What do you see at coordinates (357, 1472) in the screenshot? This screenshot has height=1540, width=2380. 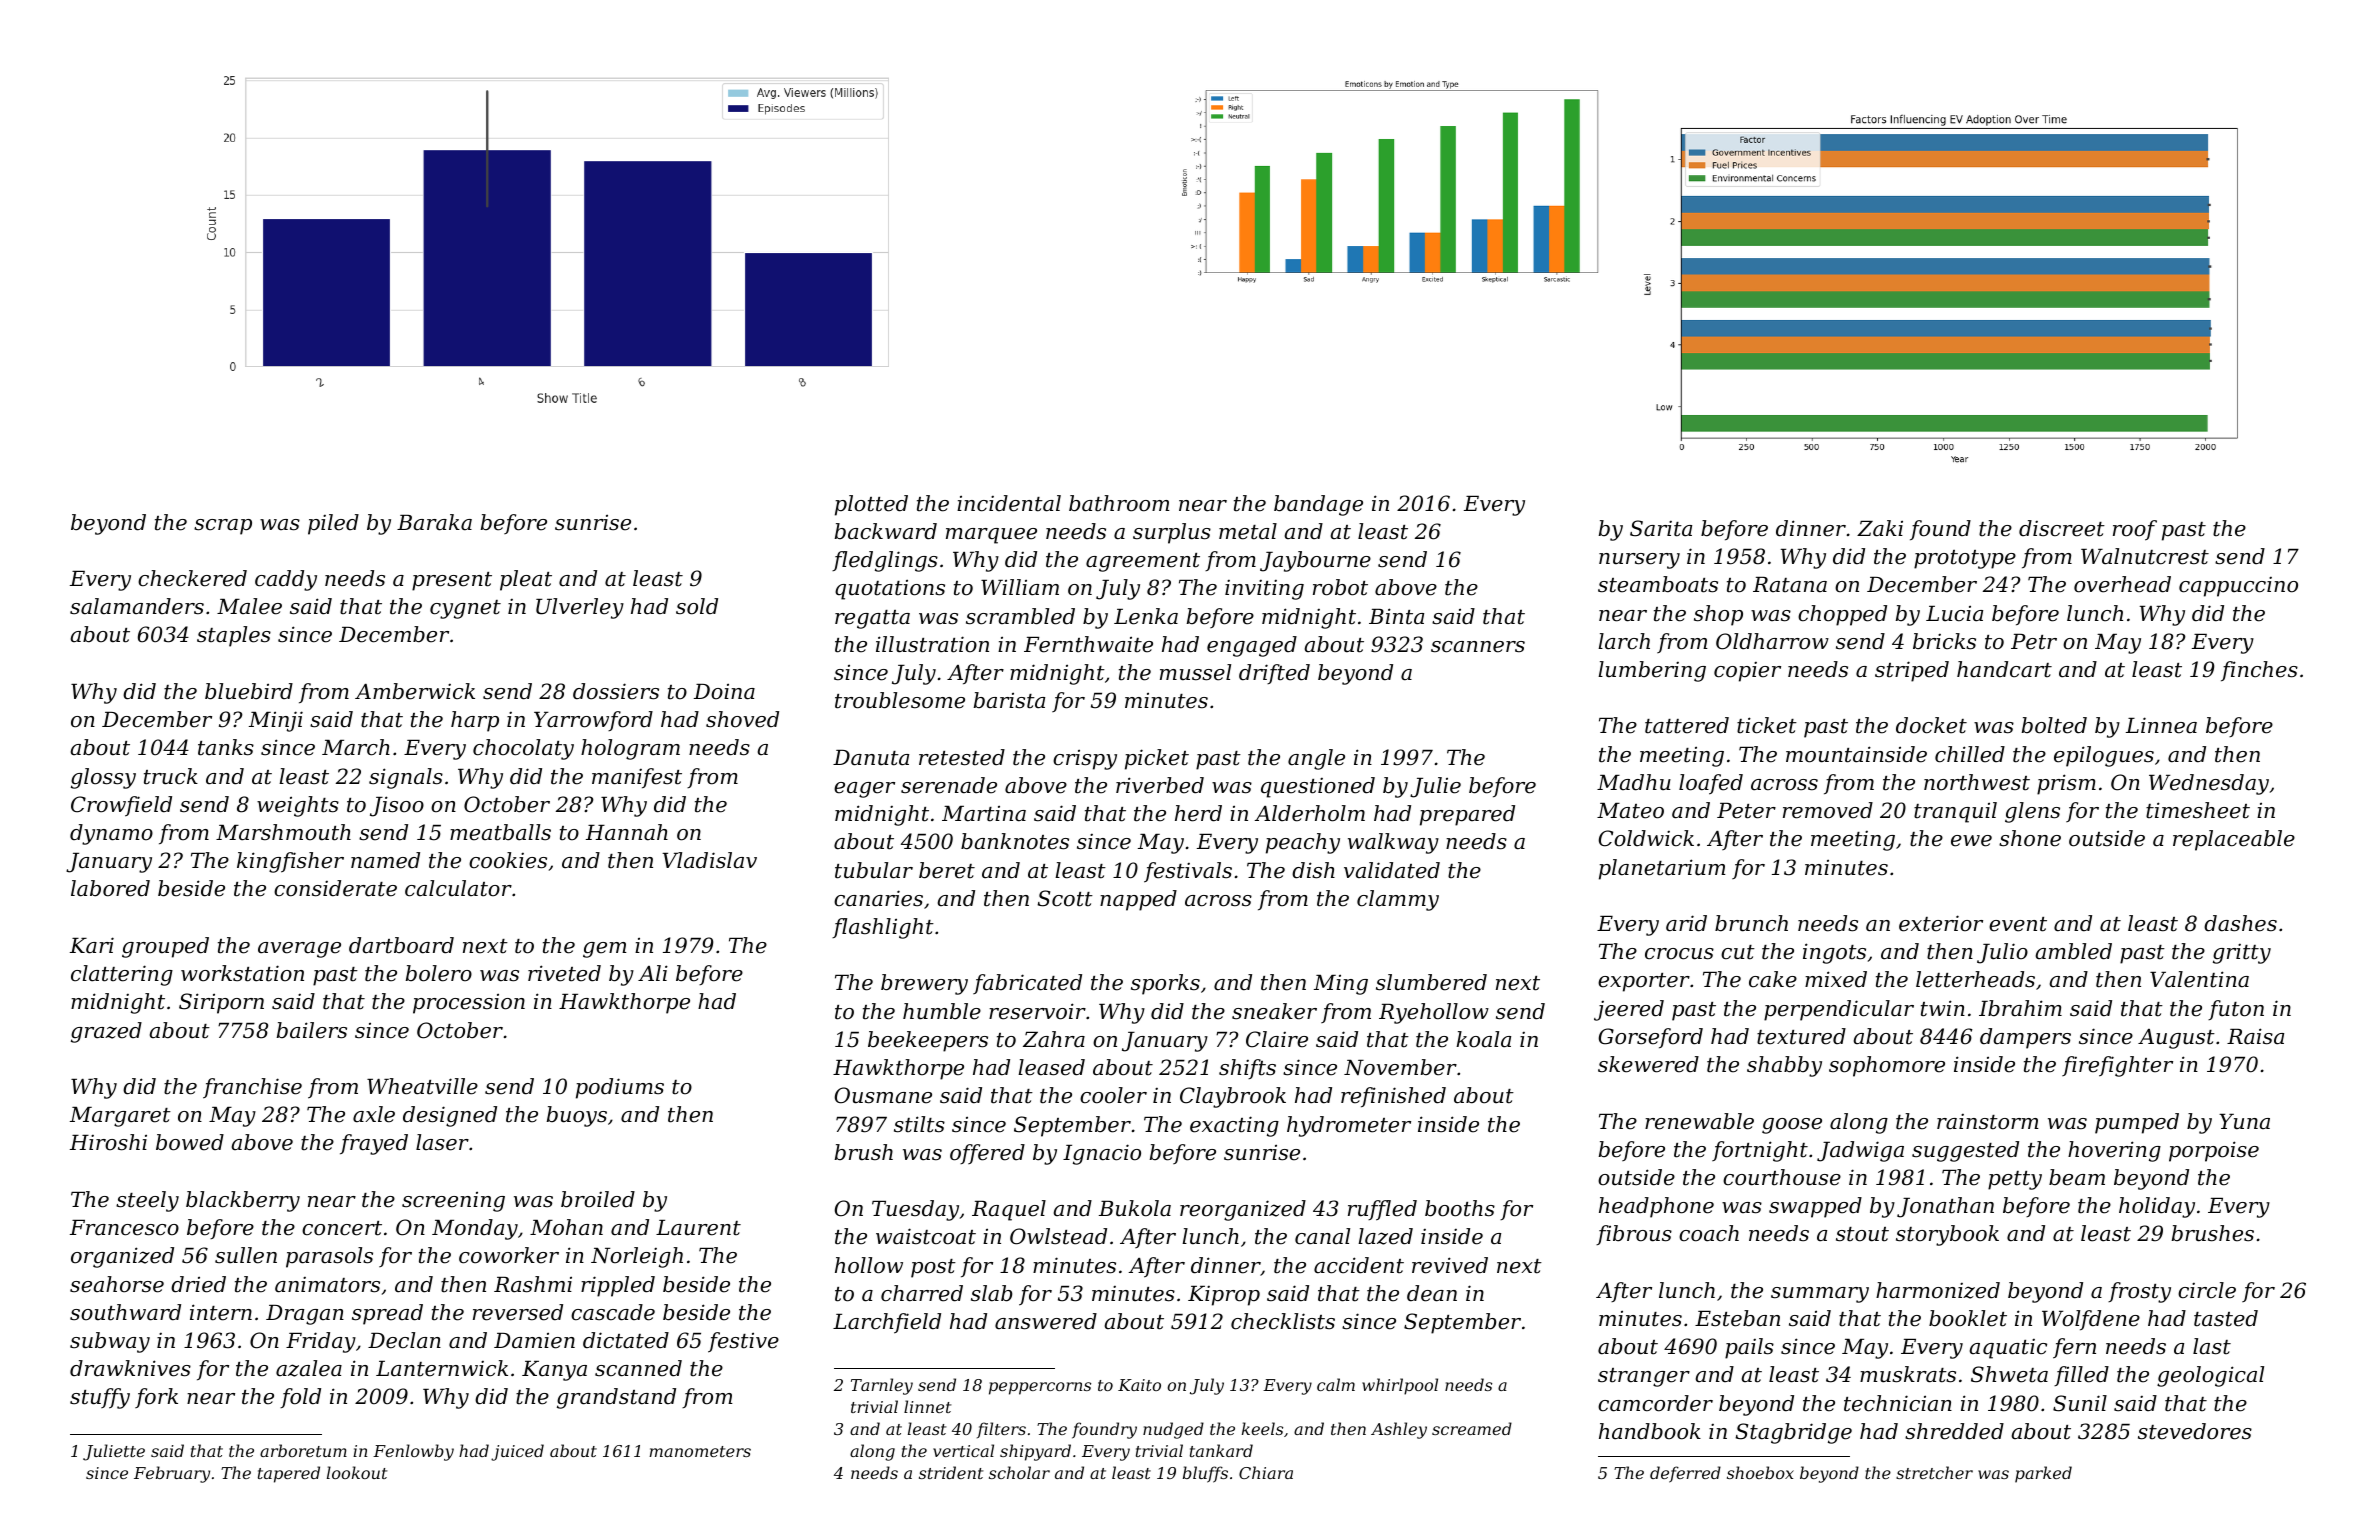 I see `lookout` at bounding box center [357, 1472].
